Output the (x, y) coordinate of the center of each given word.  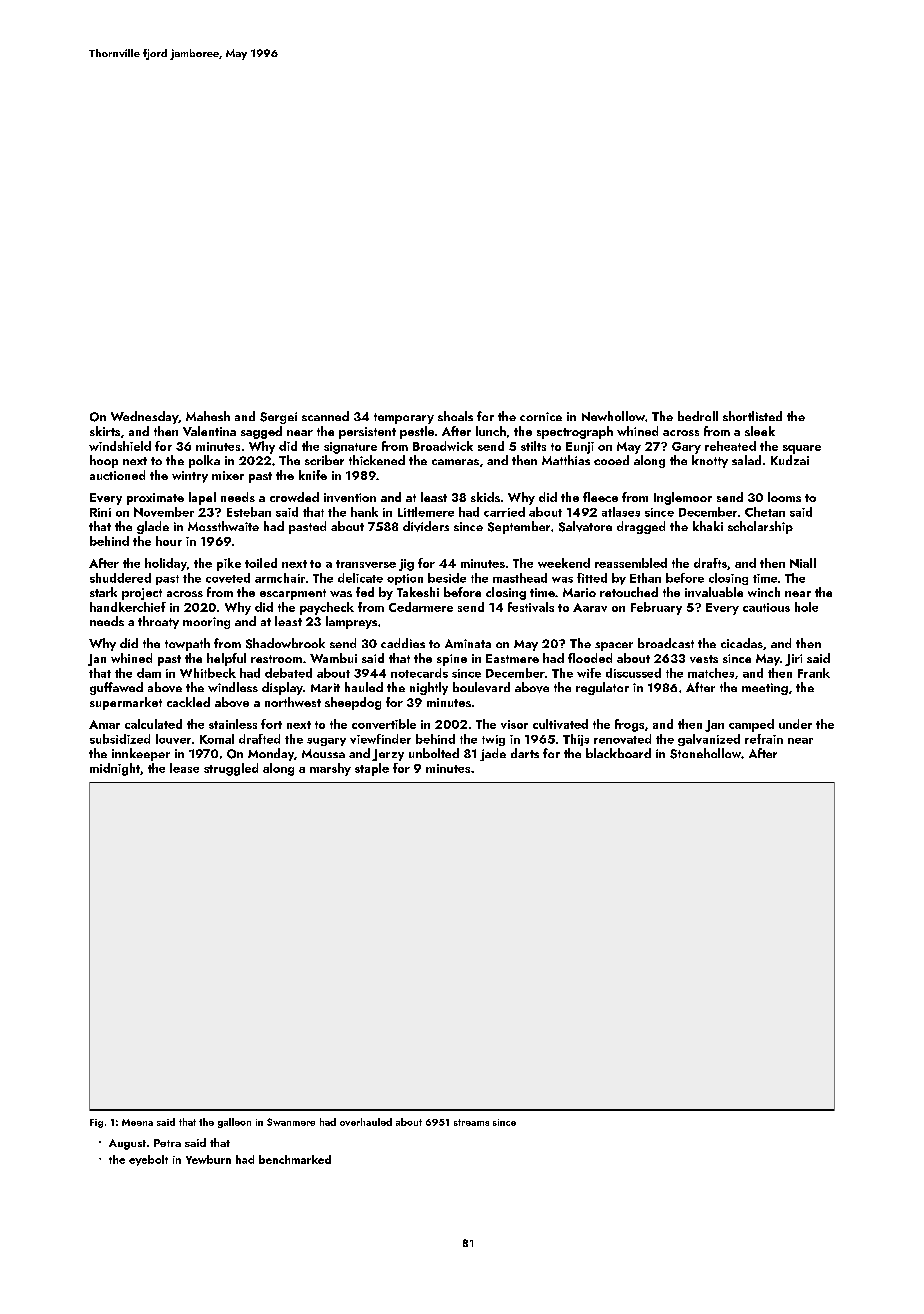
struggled (231, 769)
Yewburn (208, 1159)
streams (471, 1122)
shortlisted (752, 416)
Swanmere (291, 1122)
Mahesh (208, 416)
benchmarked (295, 1159)
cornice (541, 416)
